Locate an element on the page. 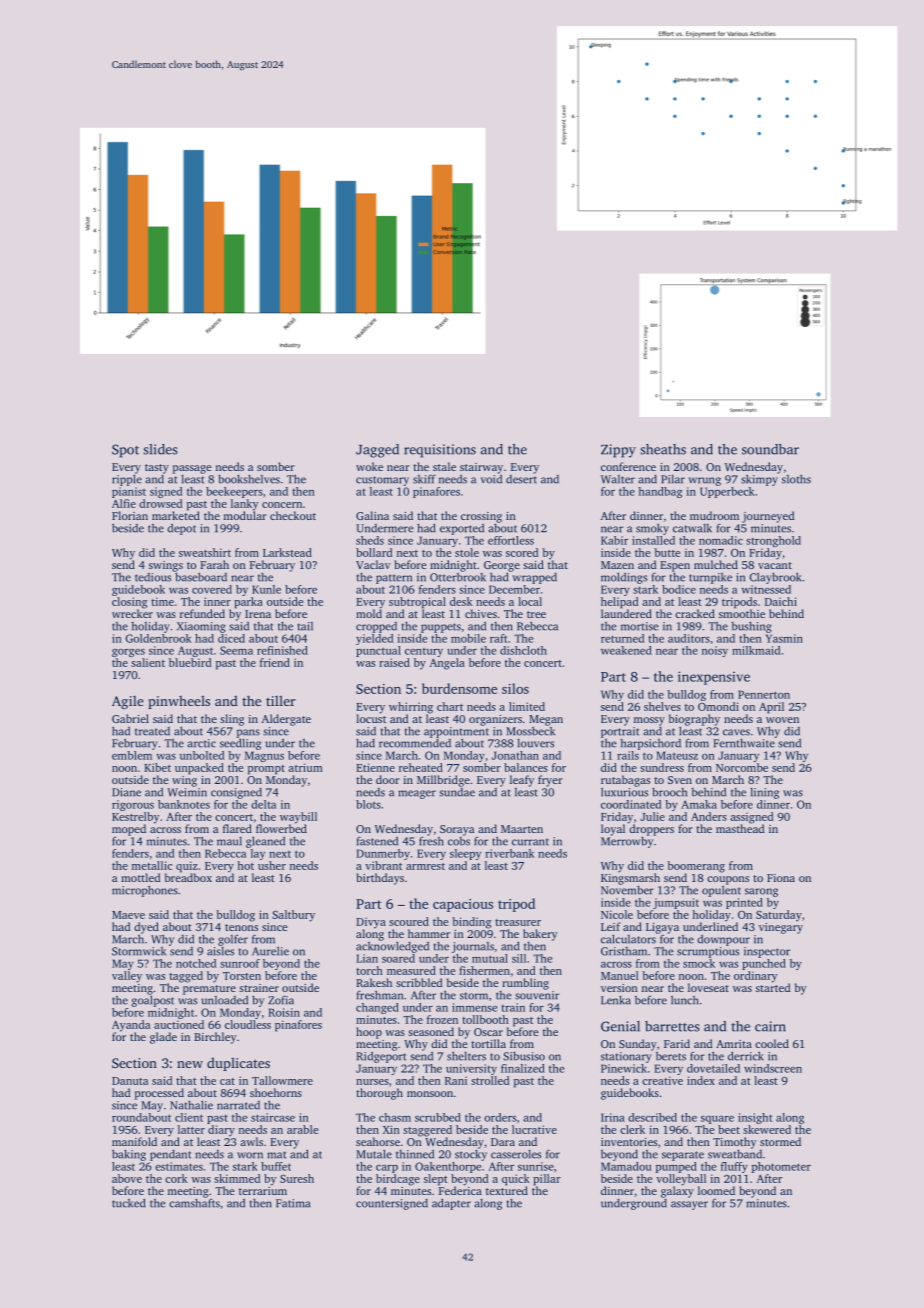 The image size is (924, 1308). ordinary is located at coordinates (756, 977).
